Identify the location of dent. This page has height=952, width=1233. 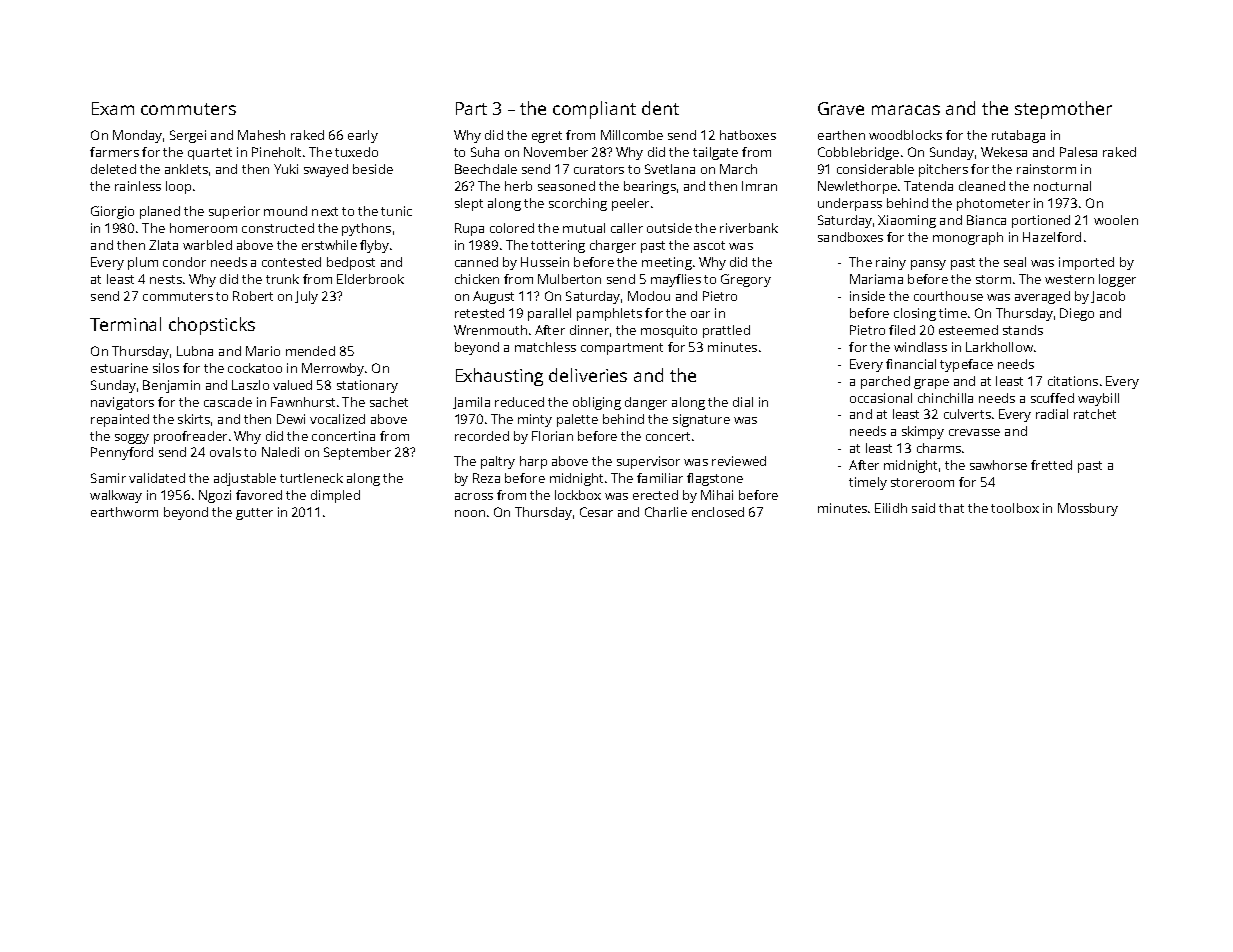
(660, 108).
